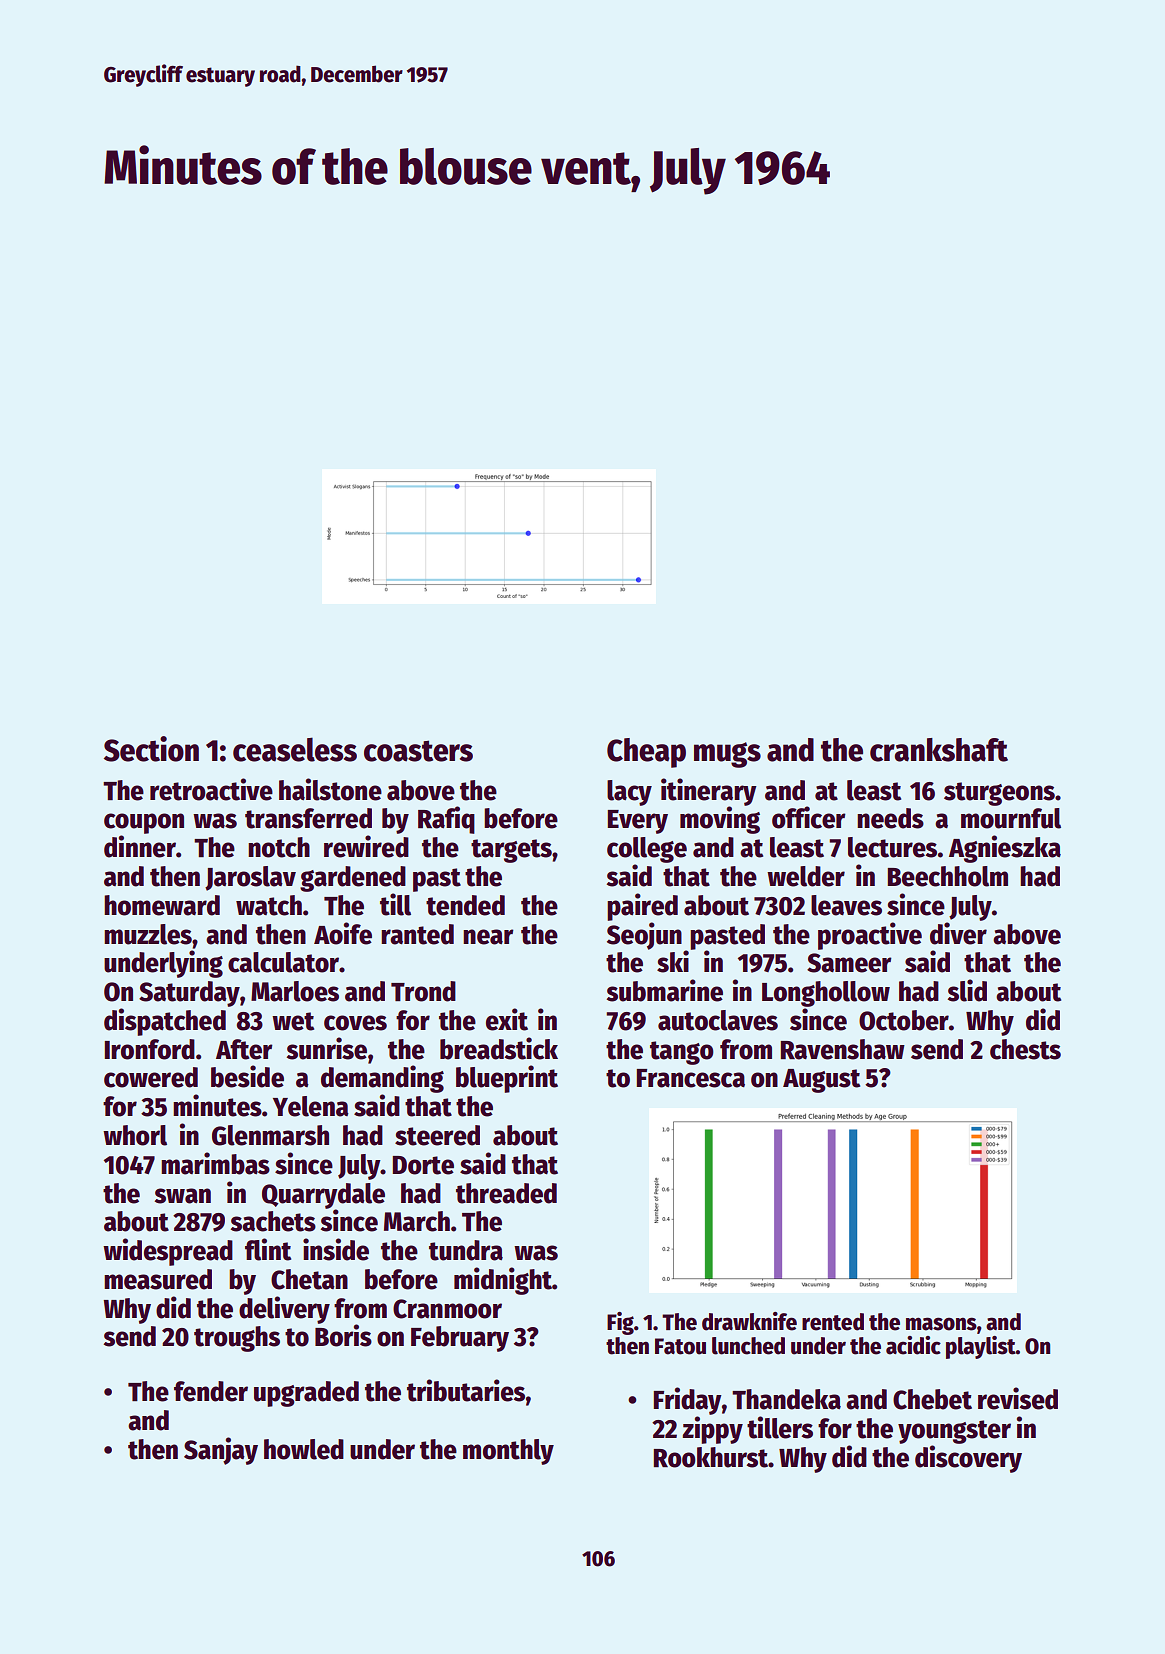 The width and height of the screenshot is (1165, 1654). Describe the element at coordinates (833, 1322) in the screenshot. I see `rented` at that location.
